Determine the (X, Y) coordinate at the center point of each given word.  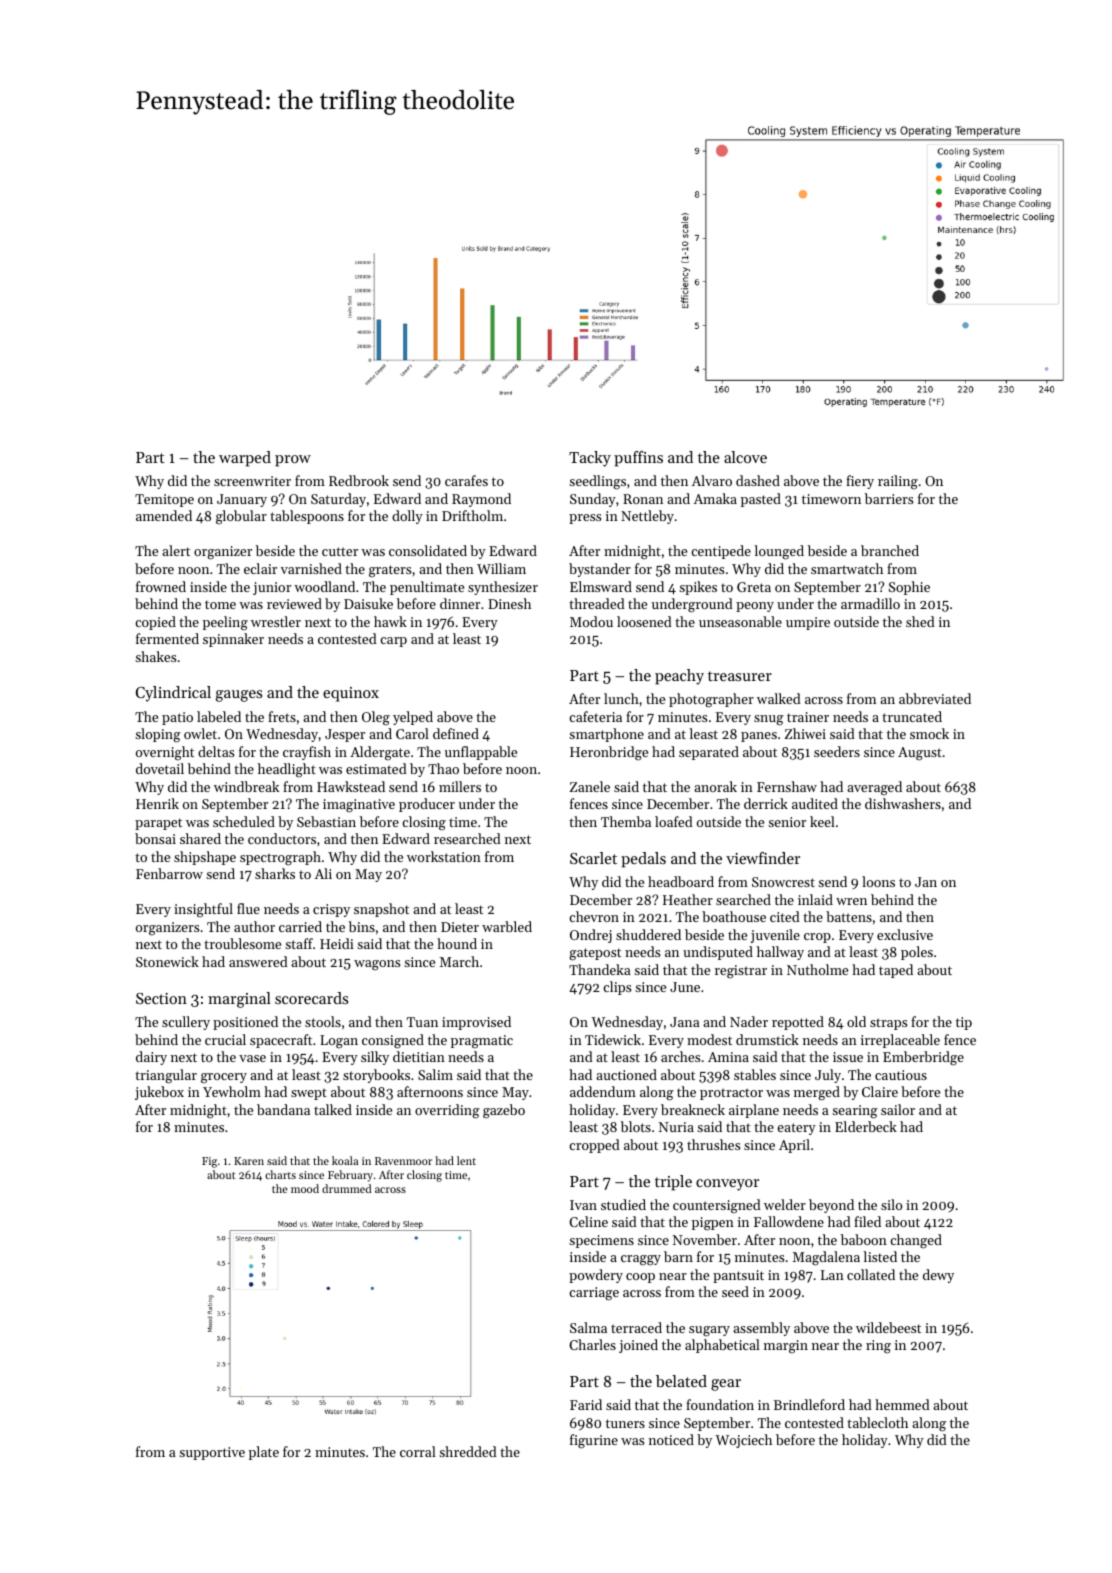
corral (418, 1451)
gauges (239, 696)
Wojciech (743, 1441)
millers (460, 786)
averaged (874, 788)
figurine (594, 1441)
